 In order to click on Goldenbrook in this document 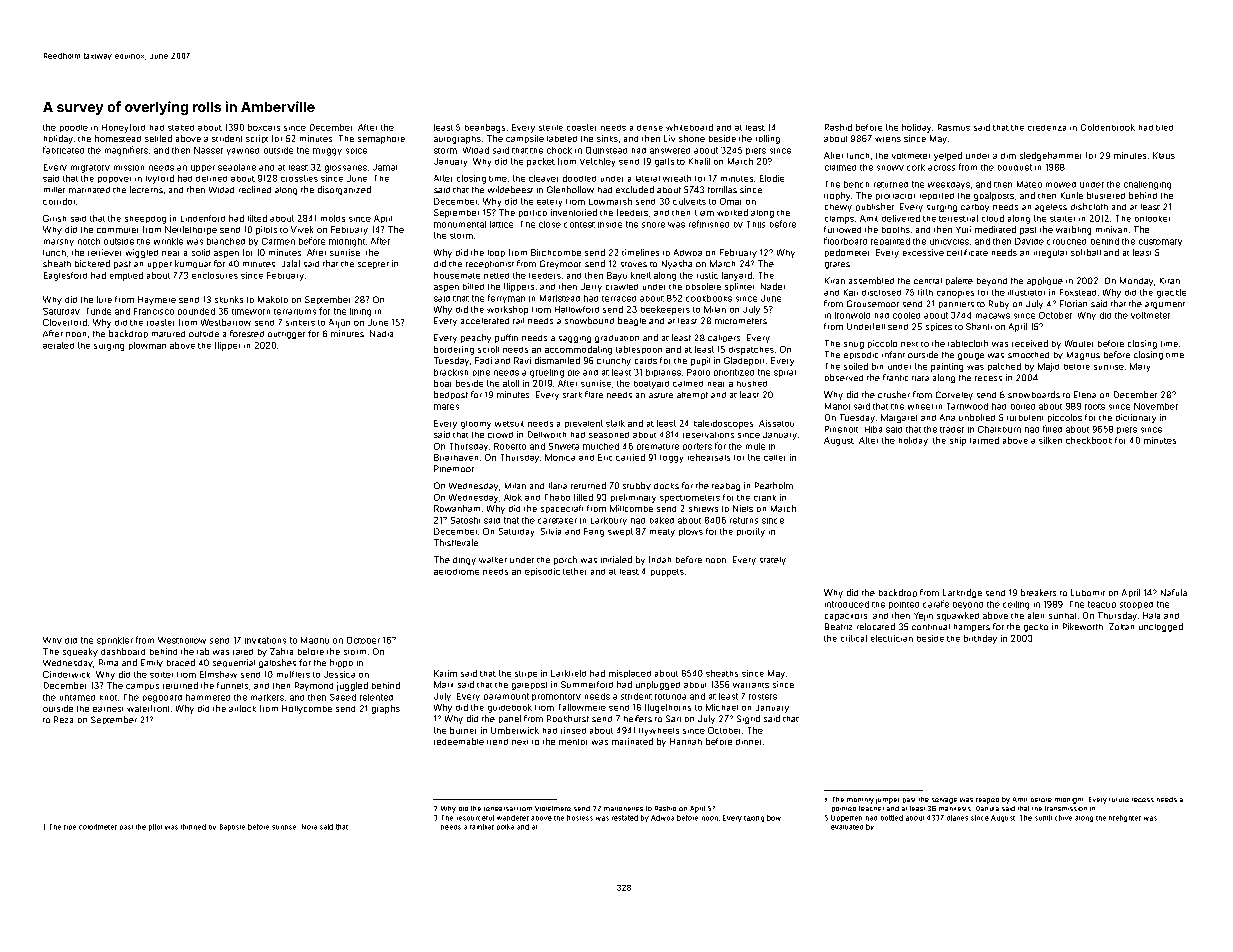, I will do `click(1108, 127)`.
